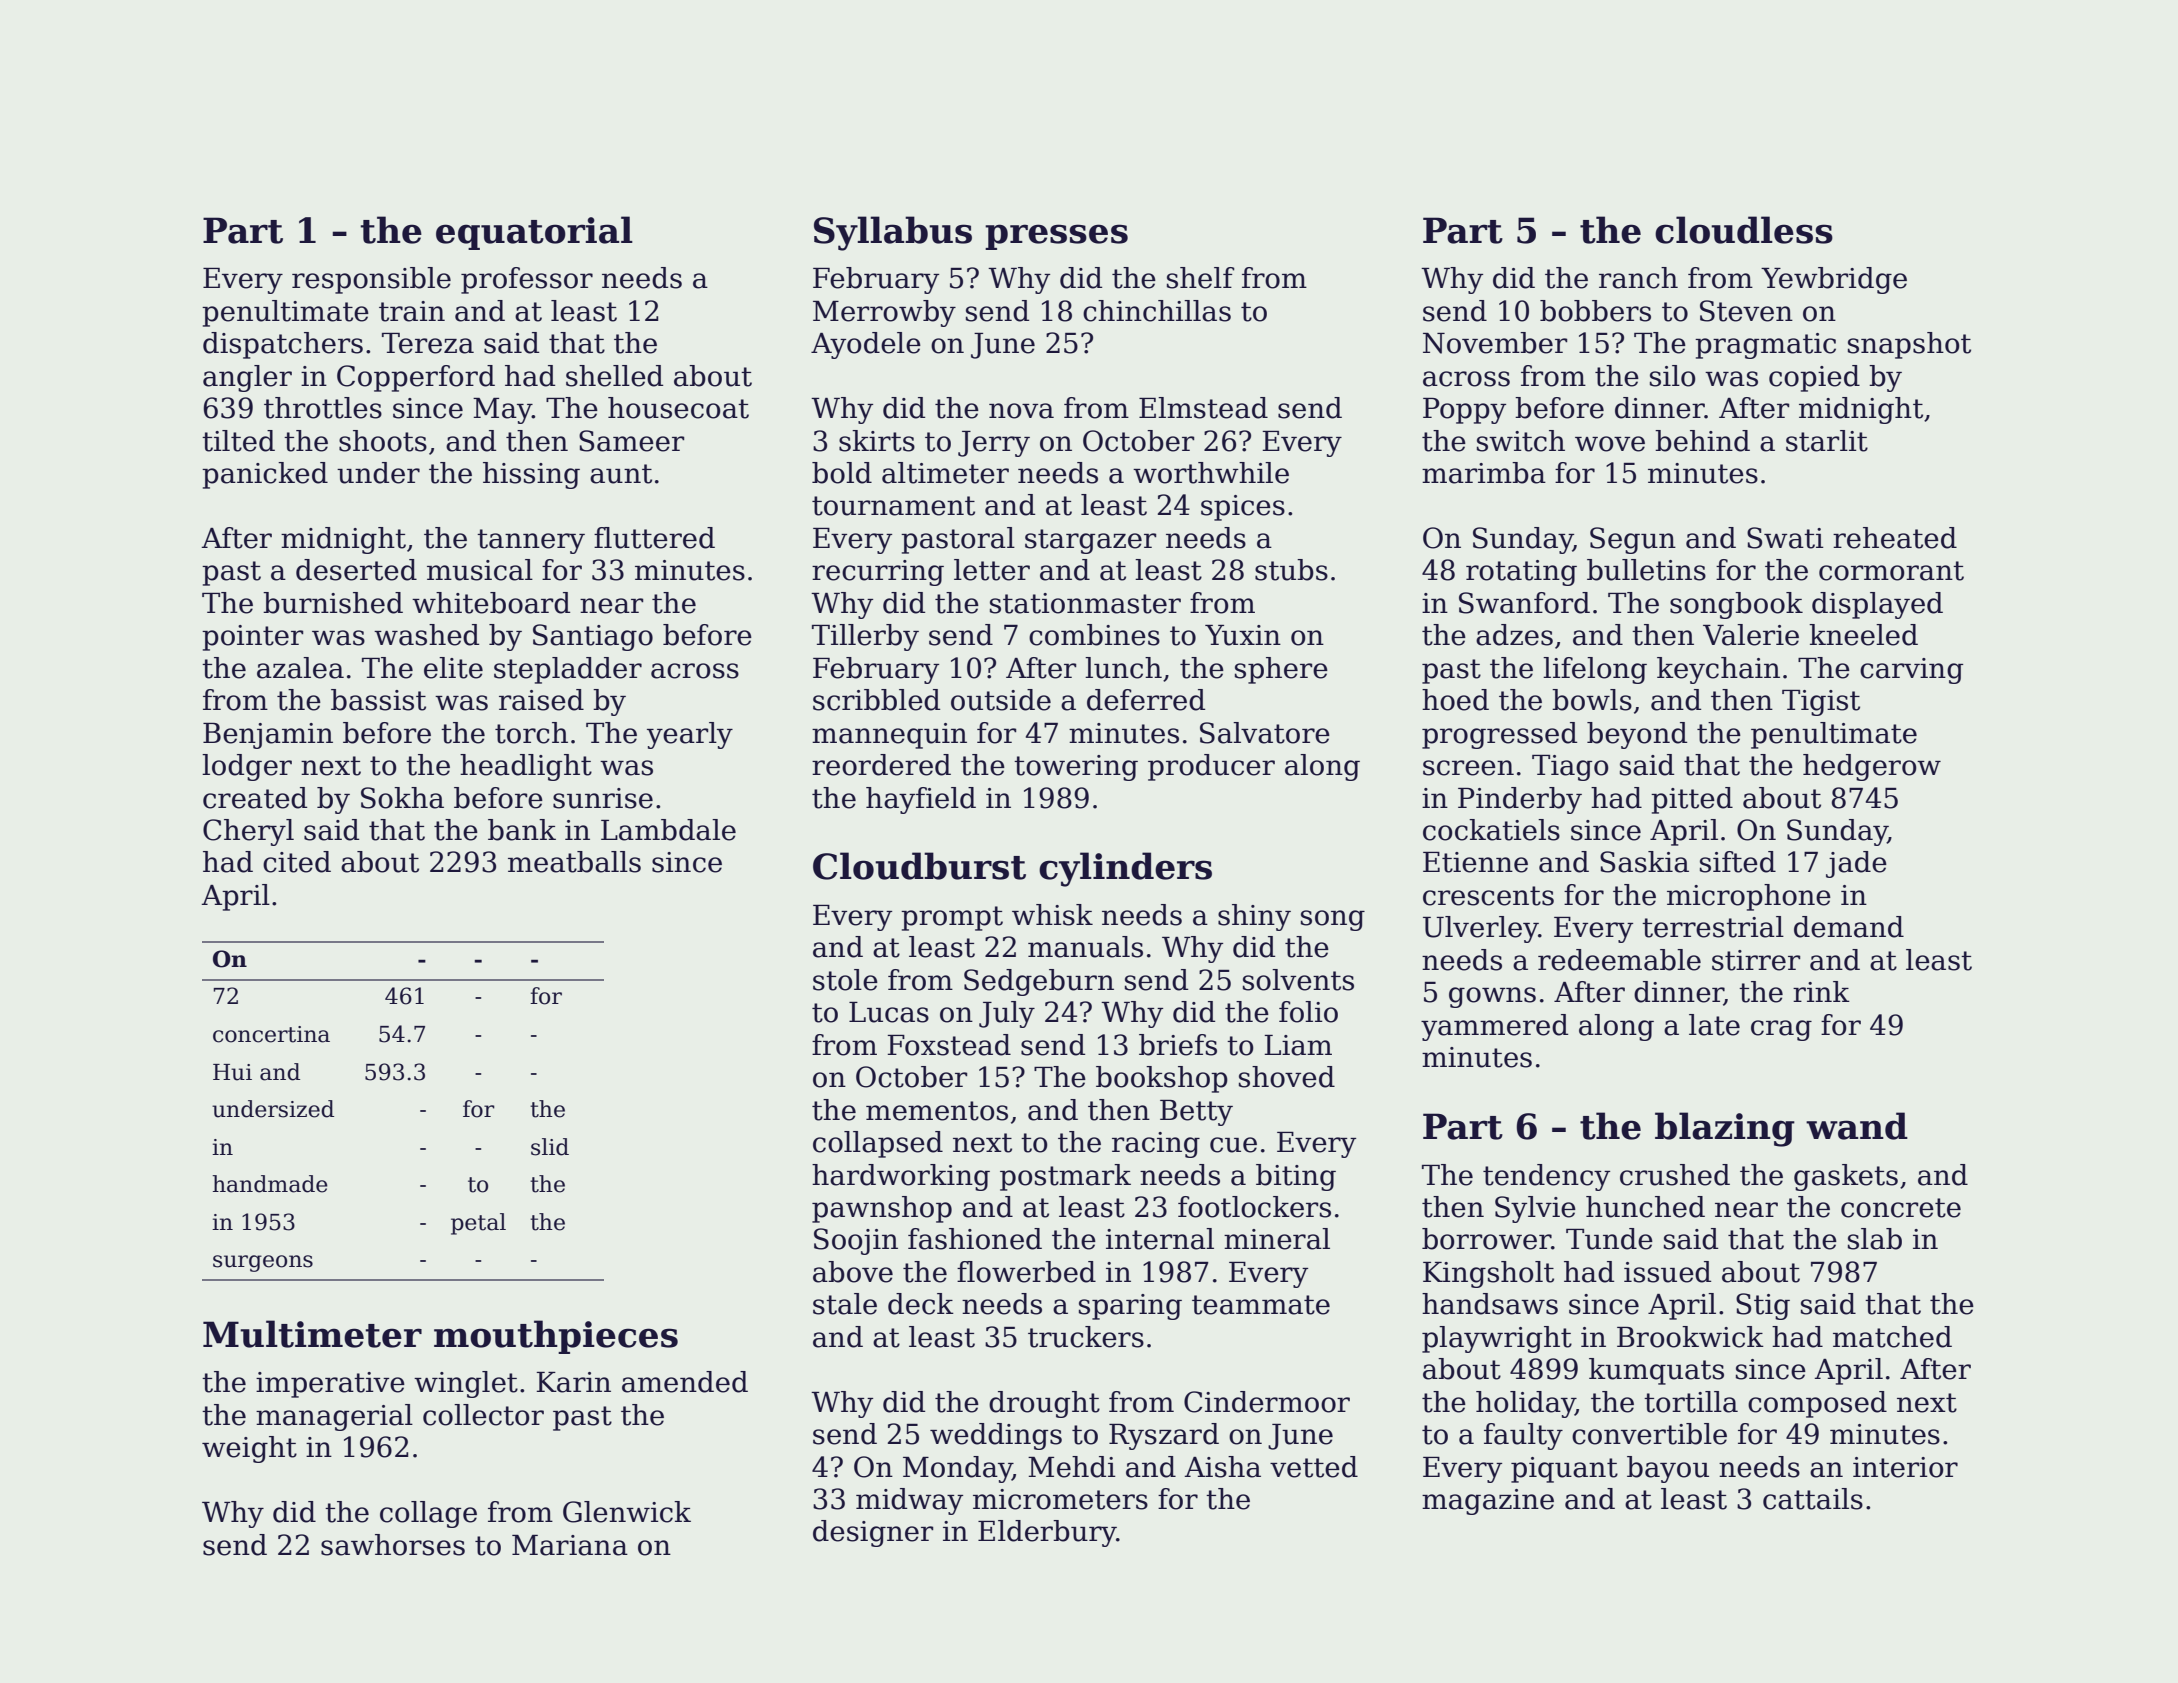 Image resolution: width=2178 pixels, height=1683 pixels. Describe the element at coordinates (1488, 1502) in the page. I see `magazine` at that location.
